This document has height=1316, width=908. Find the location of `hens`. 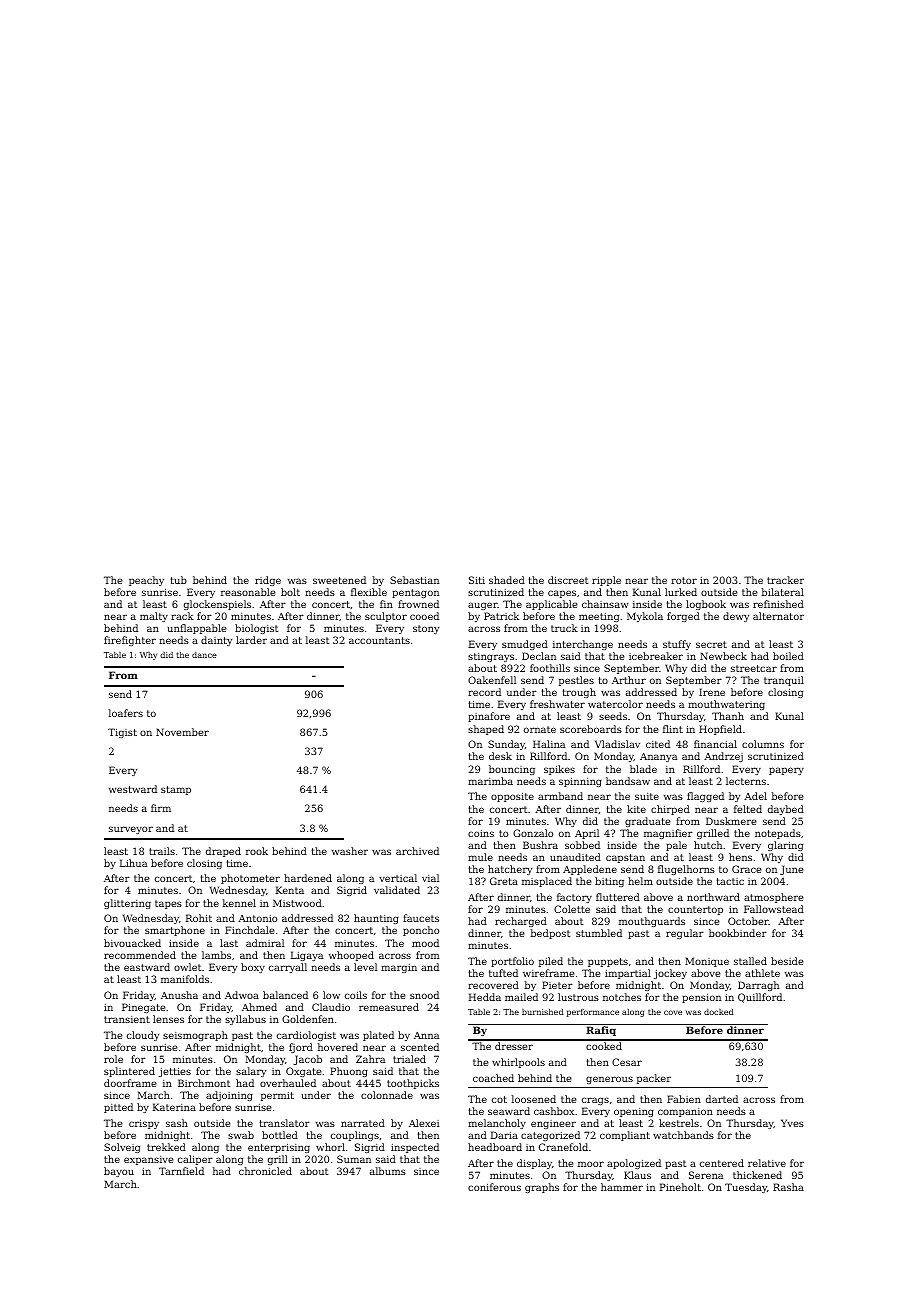

hens is located at coordinates (740, 857).
